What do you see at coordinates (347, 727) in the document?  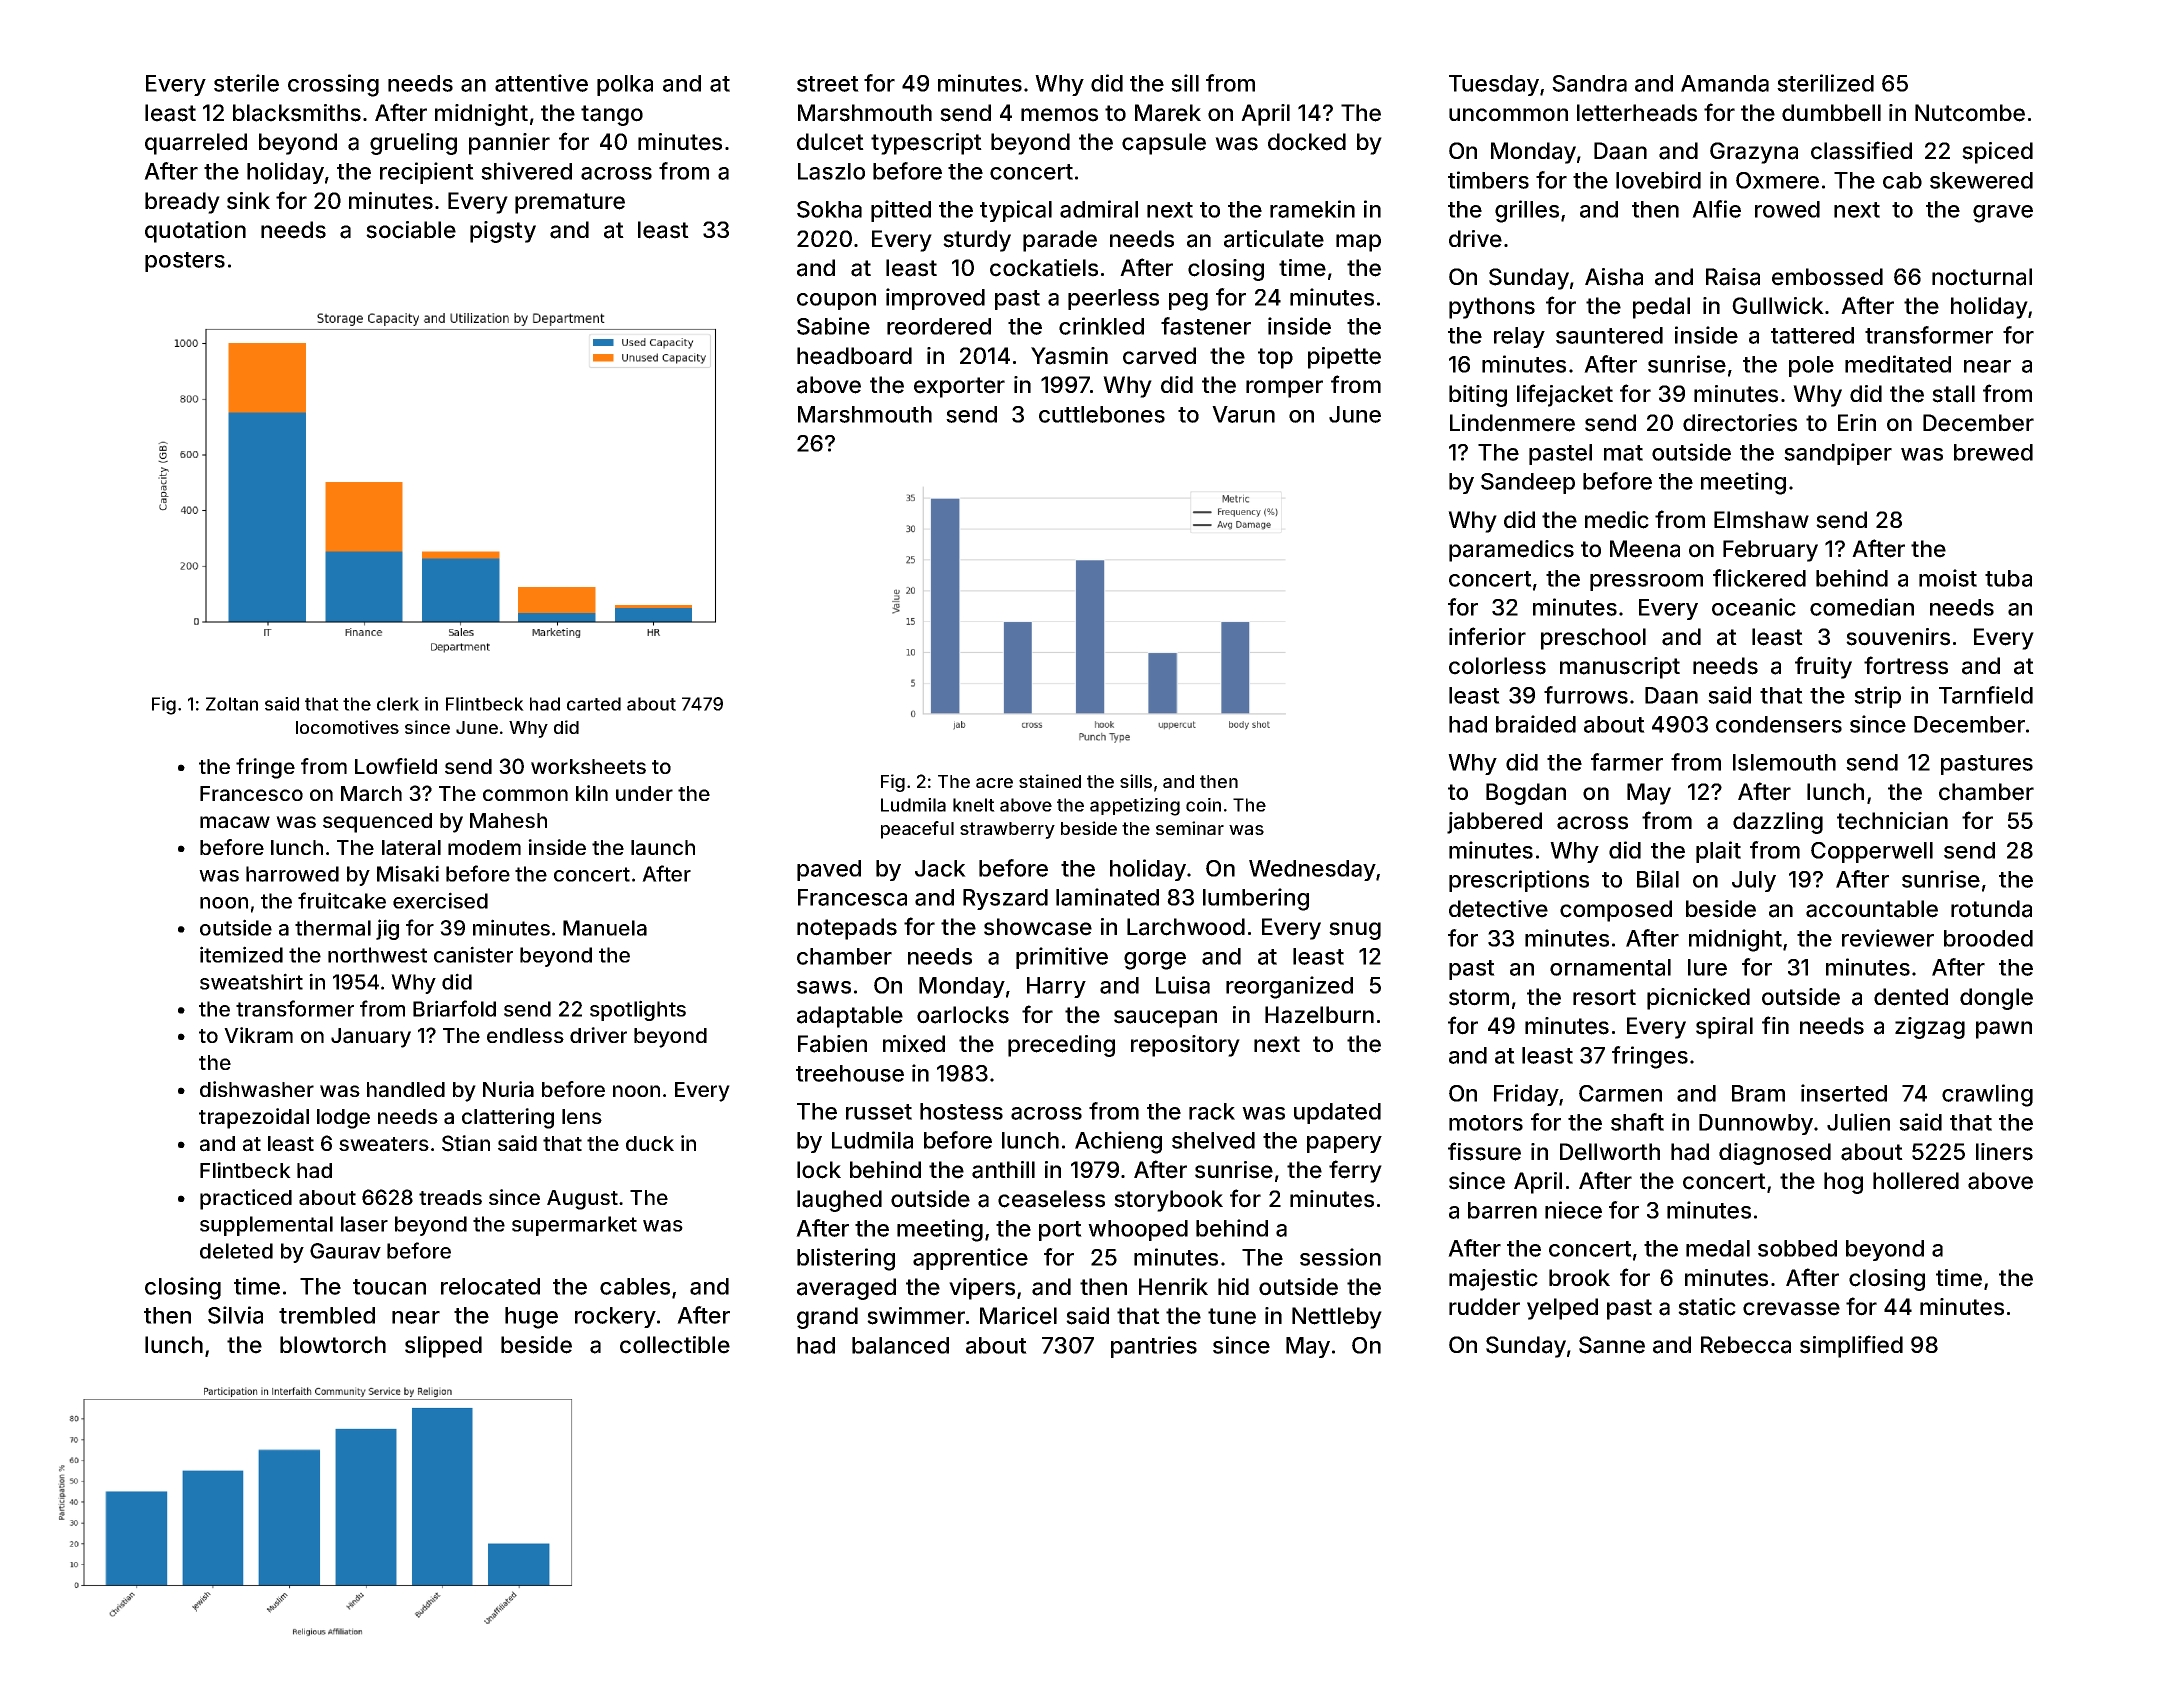 I see `locomotives` at bounding box center [347, 727].
